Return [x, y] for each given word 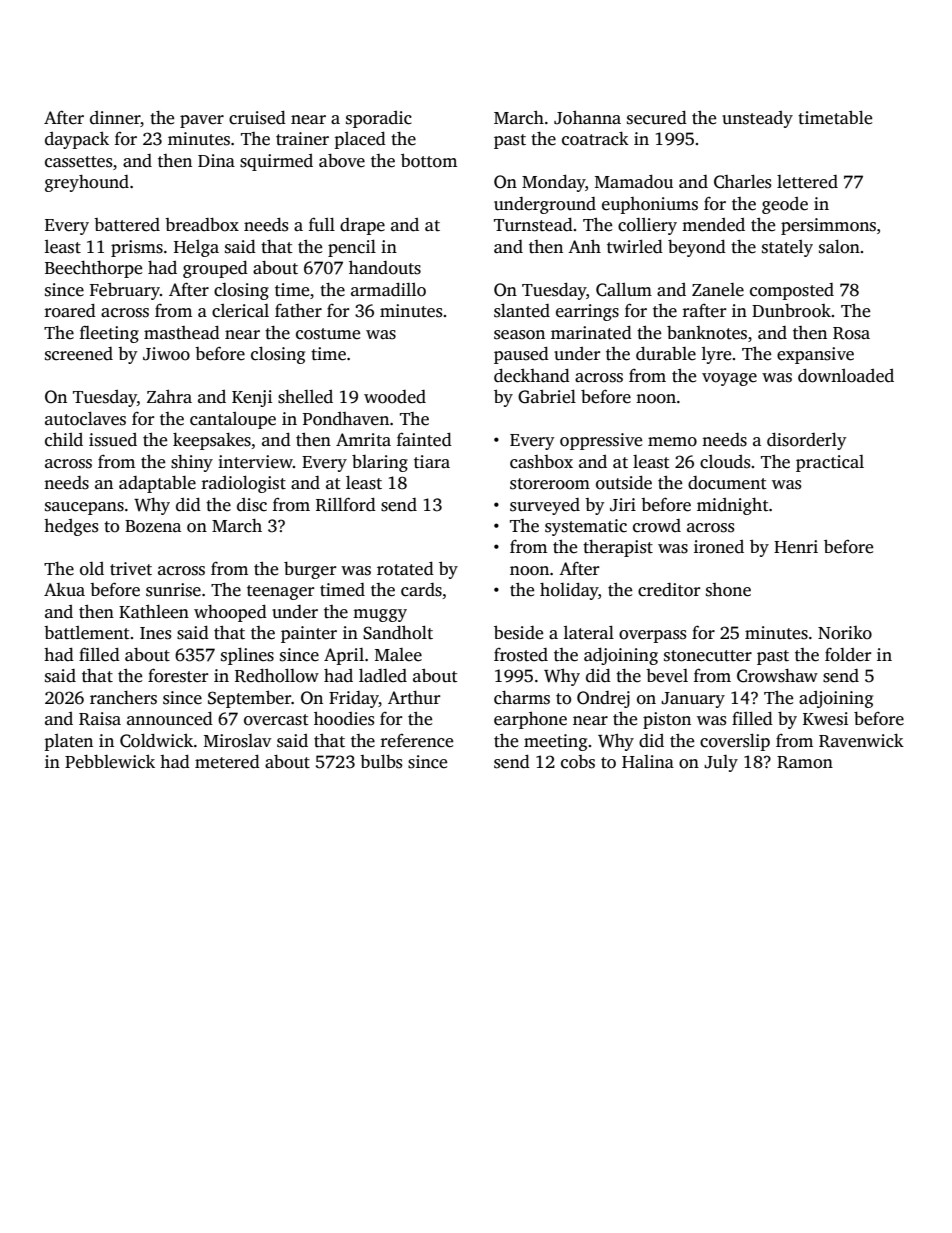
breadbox [202, 225]
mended [713, 225]
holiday [569, 591]
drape [362, 226]
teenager [280, 592]
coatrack [595, 139]
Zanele [718, 290]
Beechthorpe [93, 269]
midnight [733, 506]
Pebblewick [110, 762]
